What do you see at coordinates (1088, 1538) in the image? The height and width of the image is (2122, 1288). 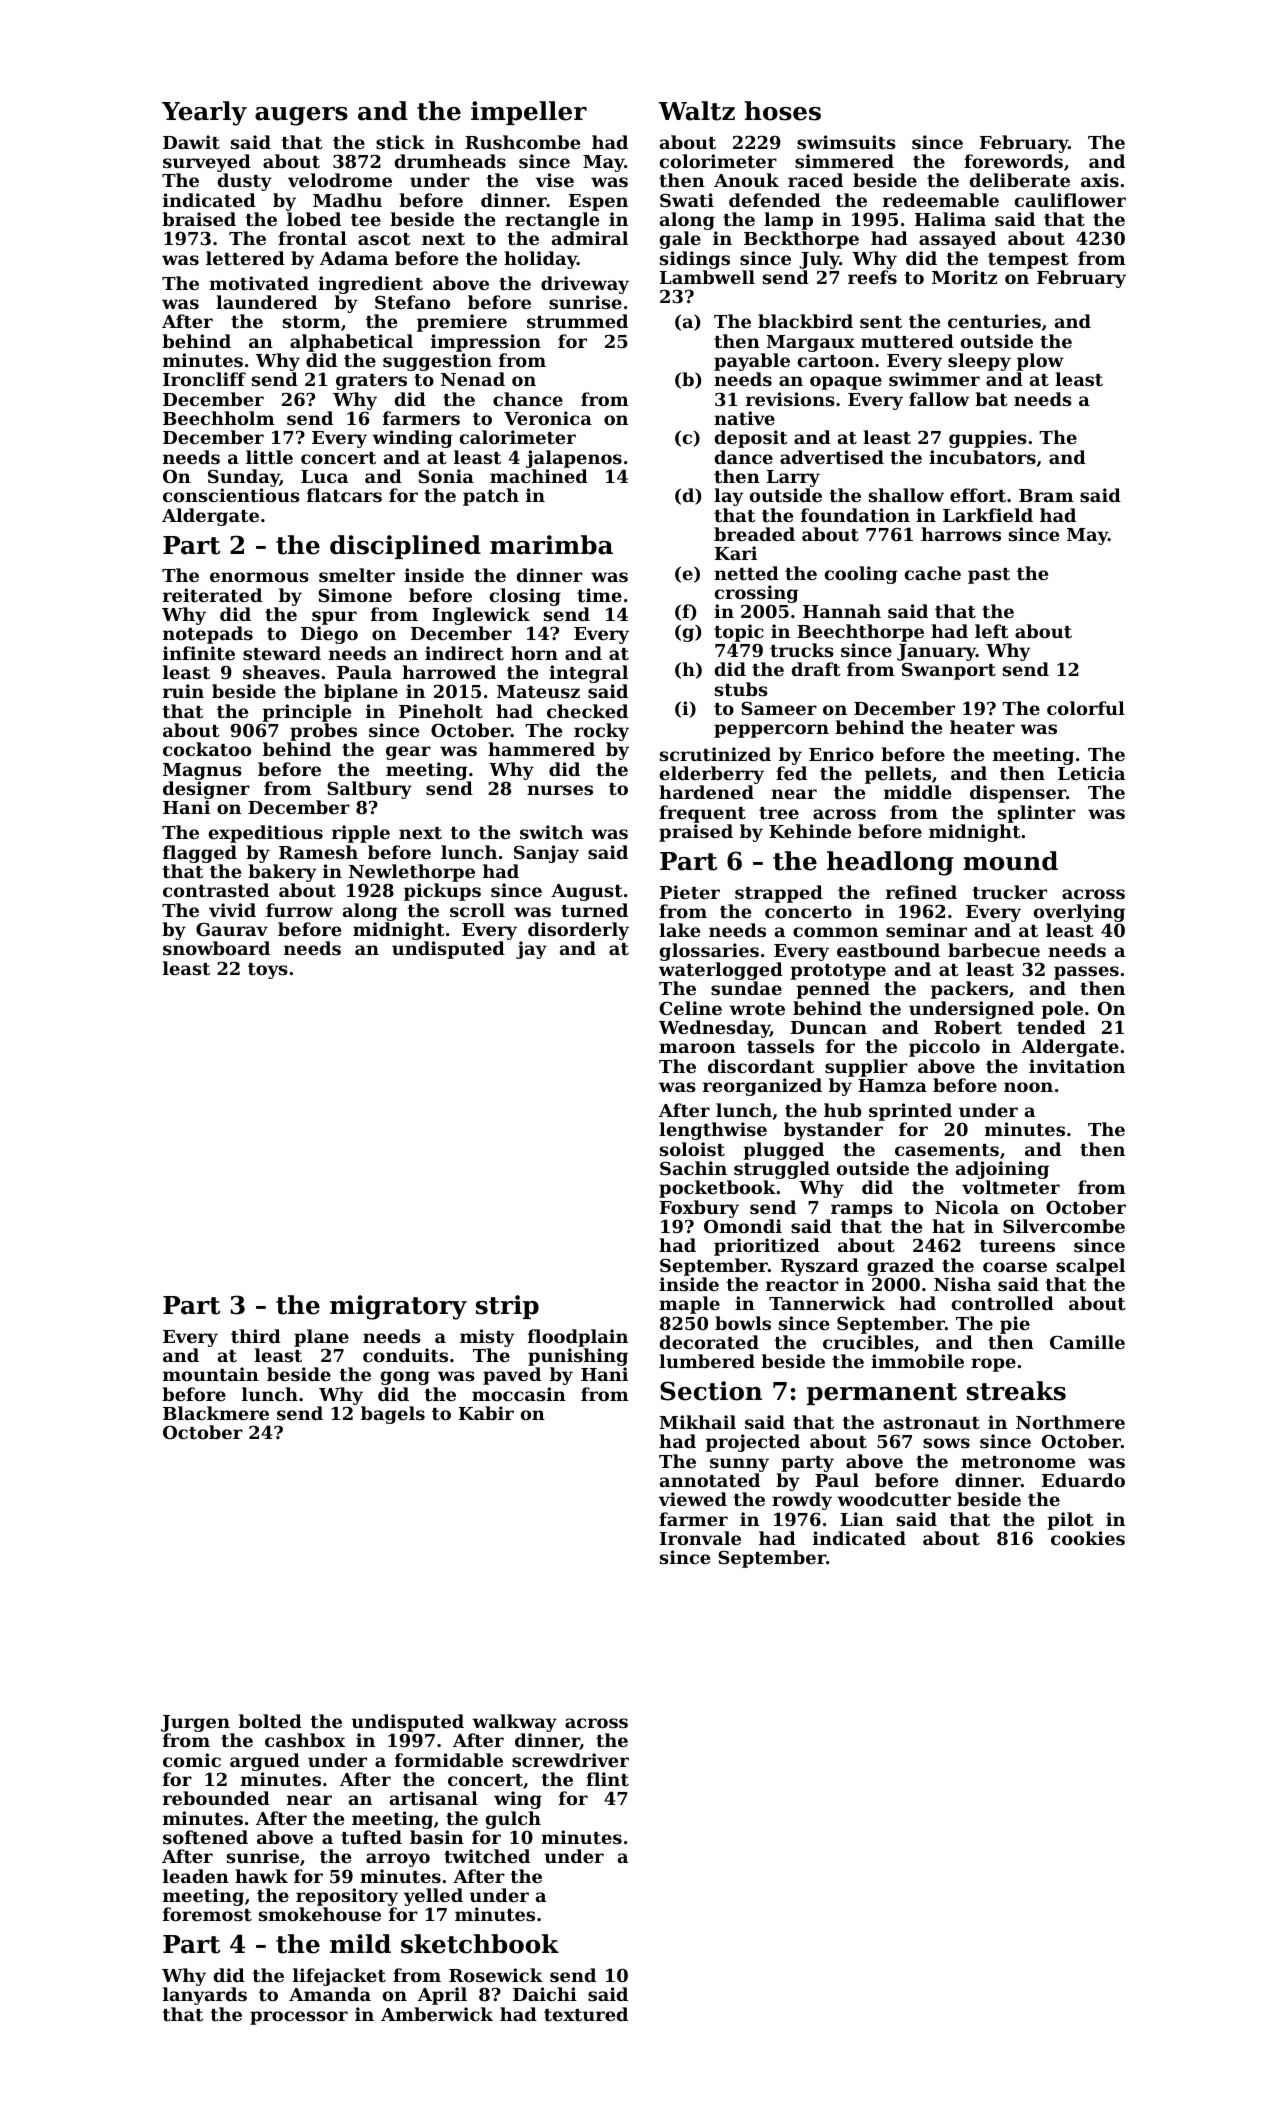 I see `cookies` at bounding box center [1088, 1538].
